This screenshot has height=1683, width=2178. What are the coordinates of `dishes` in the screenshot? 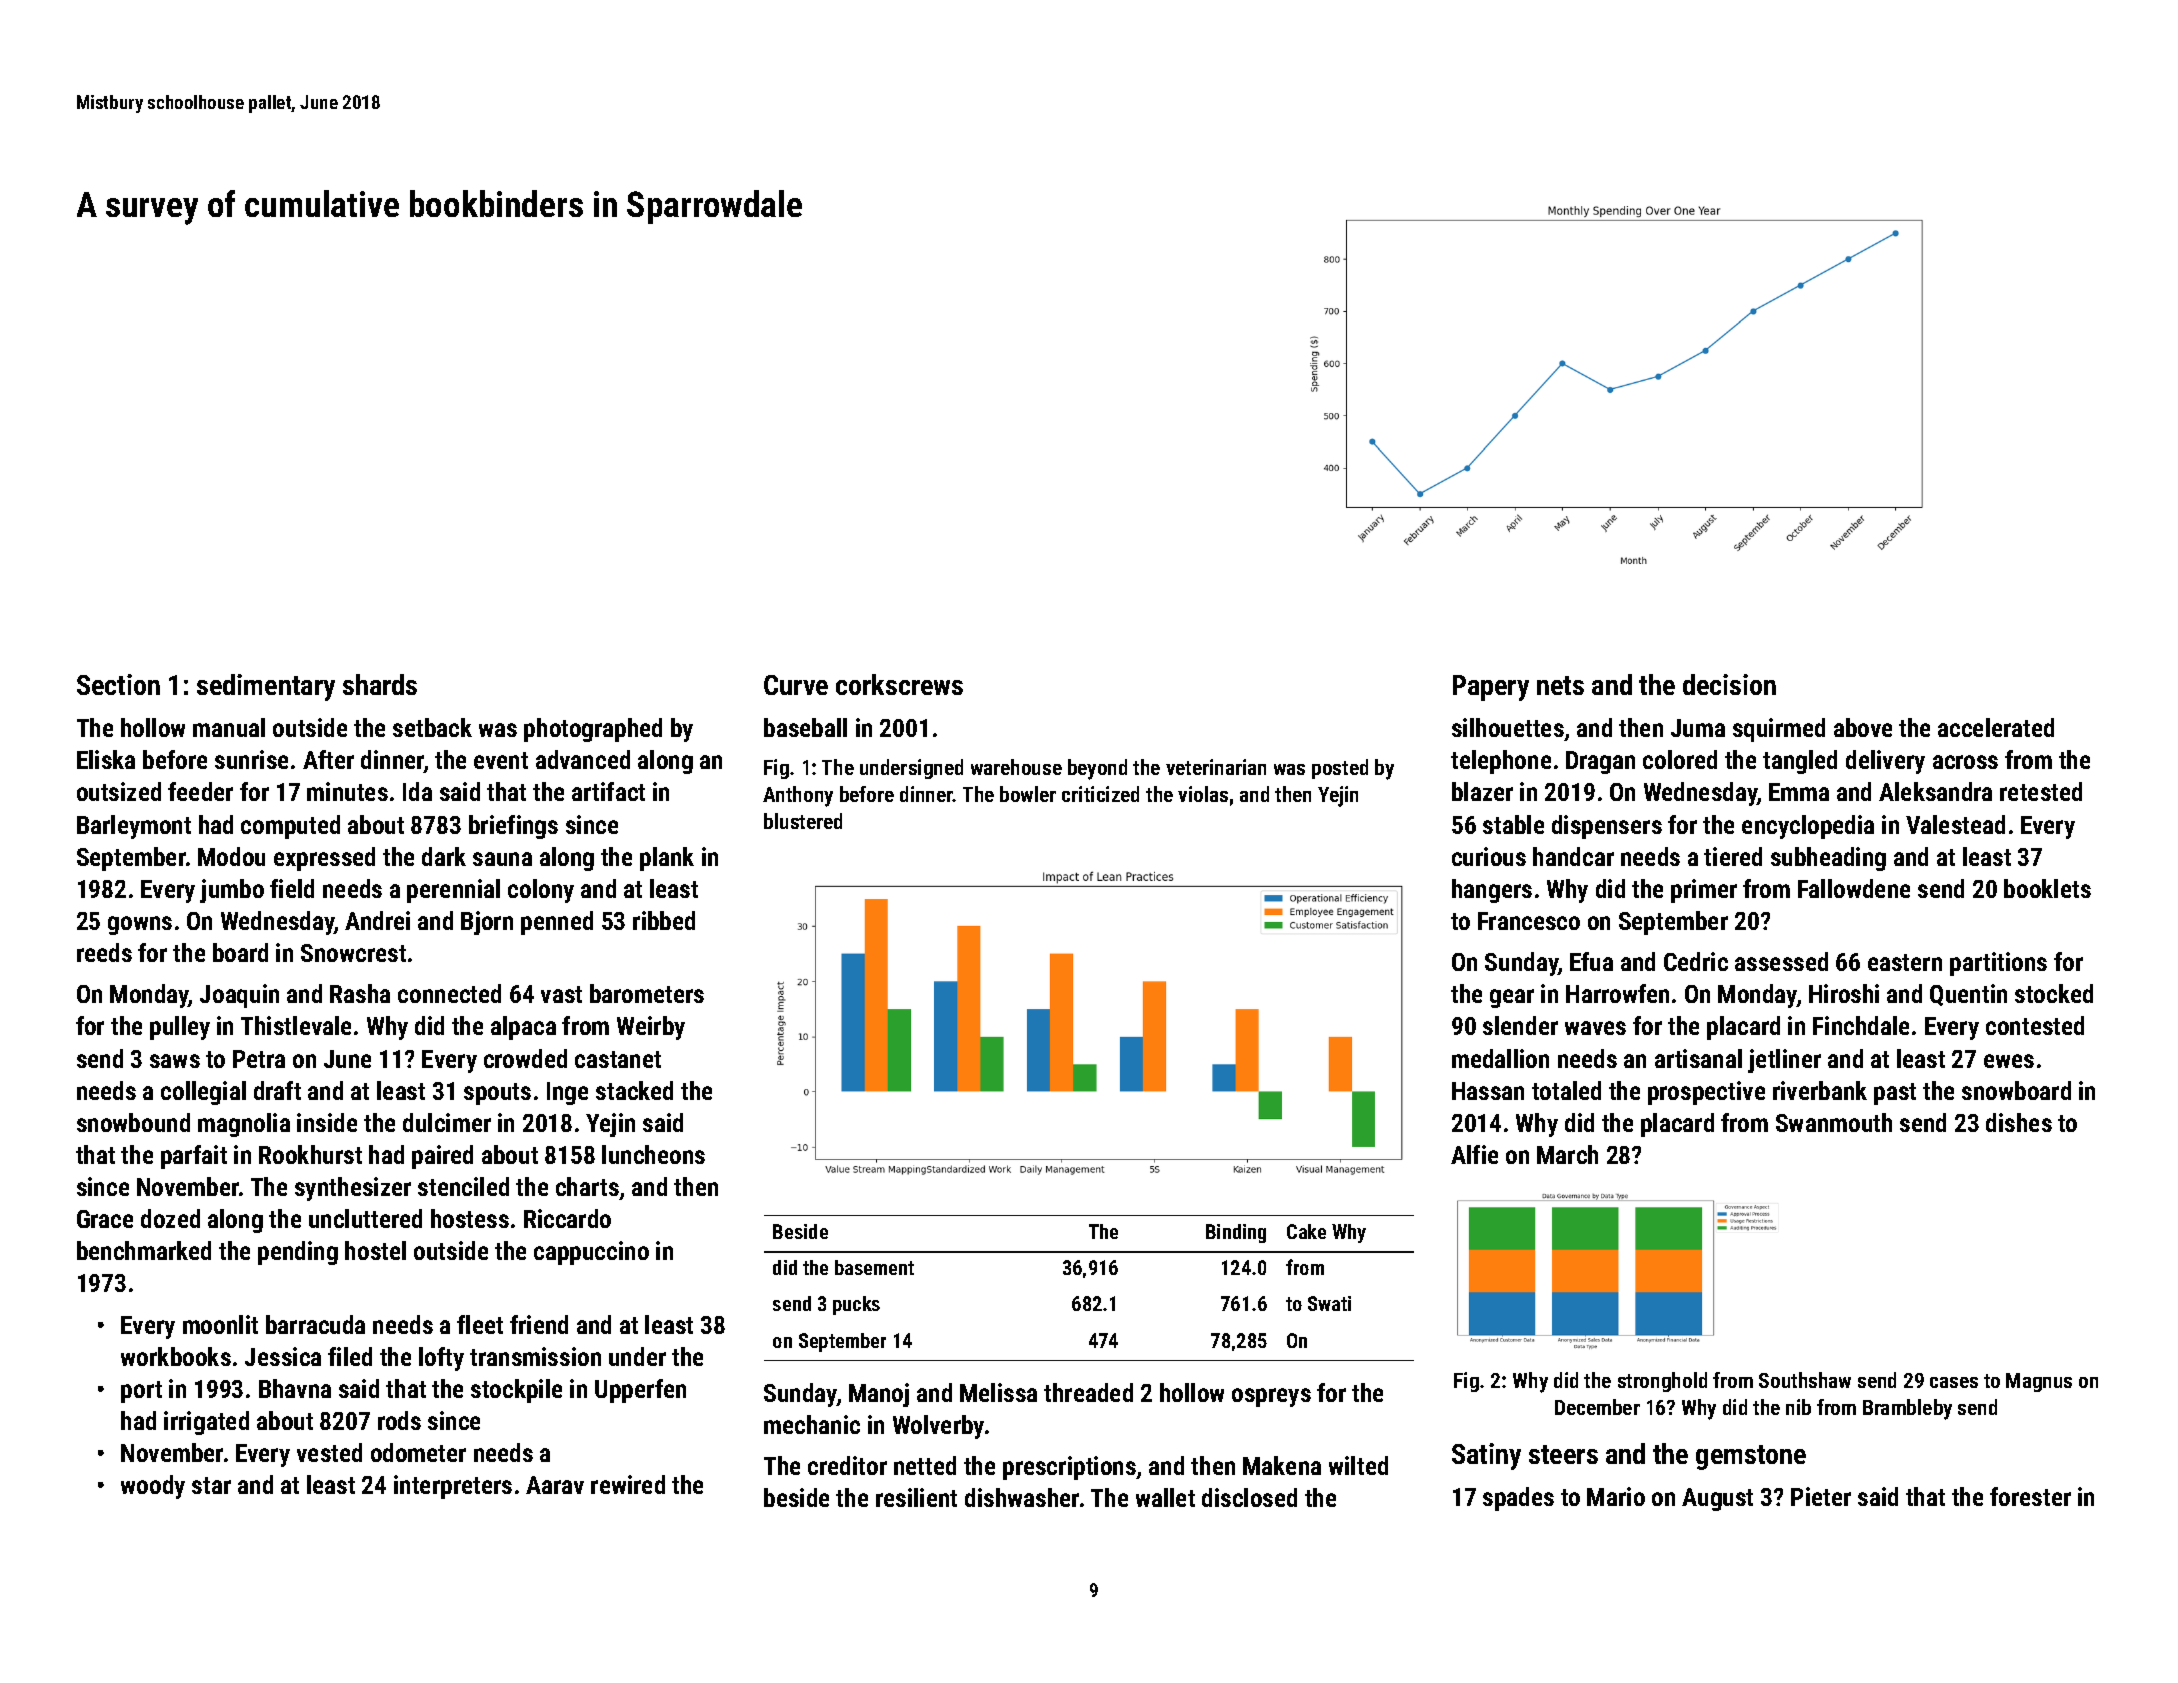 It's located at (2019, 1122).
